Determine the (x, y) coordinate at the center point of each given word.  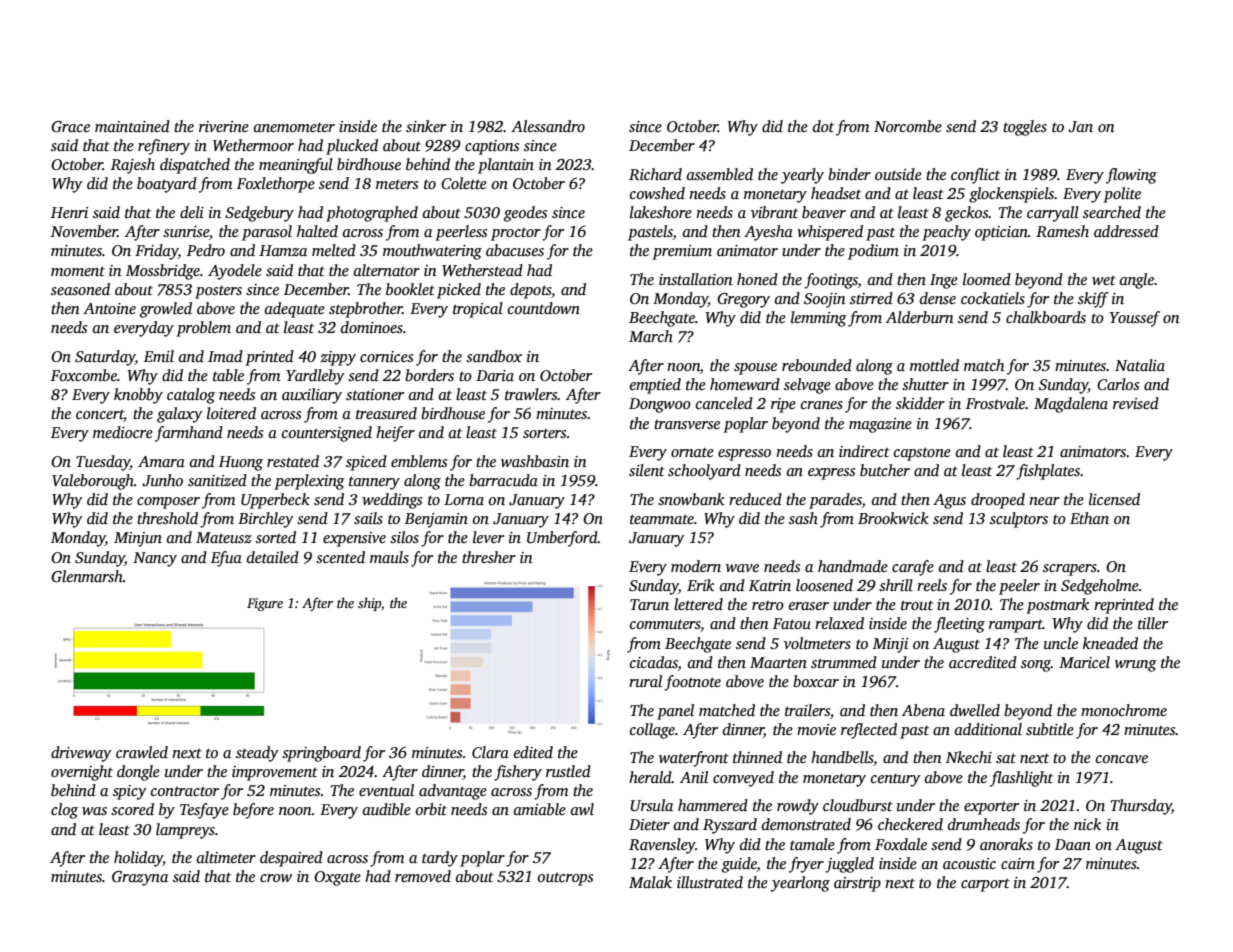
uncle (1061, 643)
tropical (478, 310)
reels (932, 585)
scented (340, 557)
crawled (142, 752)
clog (64, 811)
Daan (1073, 844)
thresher (489, 557)
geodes (525, 214)
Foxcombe (84, 375)
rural (645, 681)
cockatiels (993, 298)
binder (849, 174)
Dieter (649, 824)
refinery (164, 147)
